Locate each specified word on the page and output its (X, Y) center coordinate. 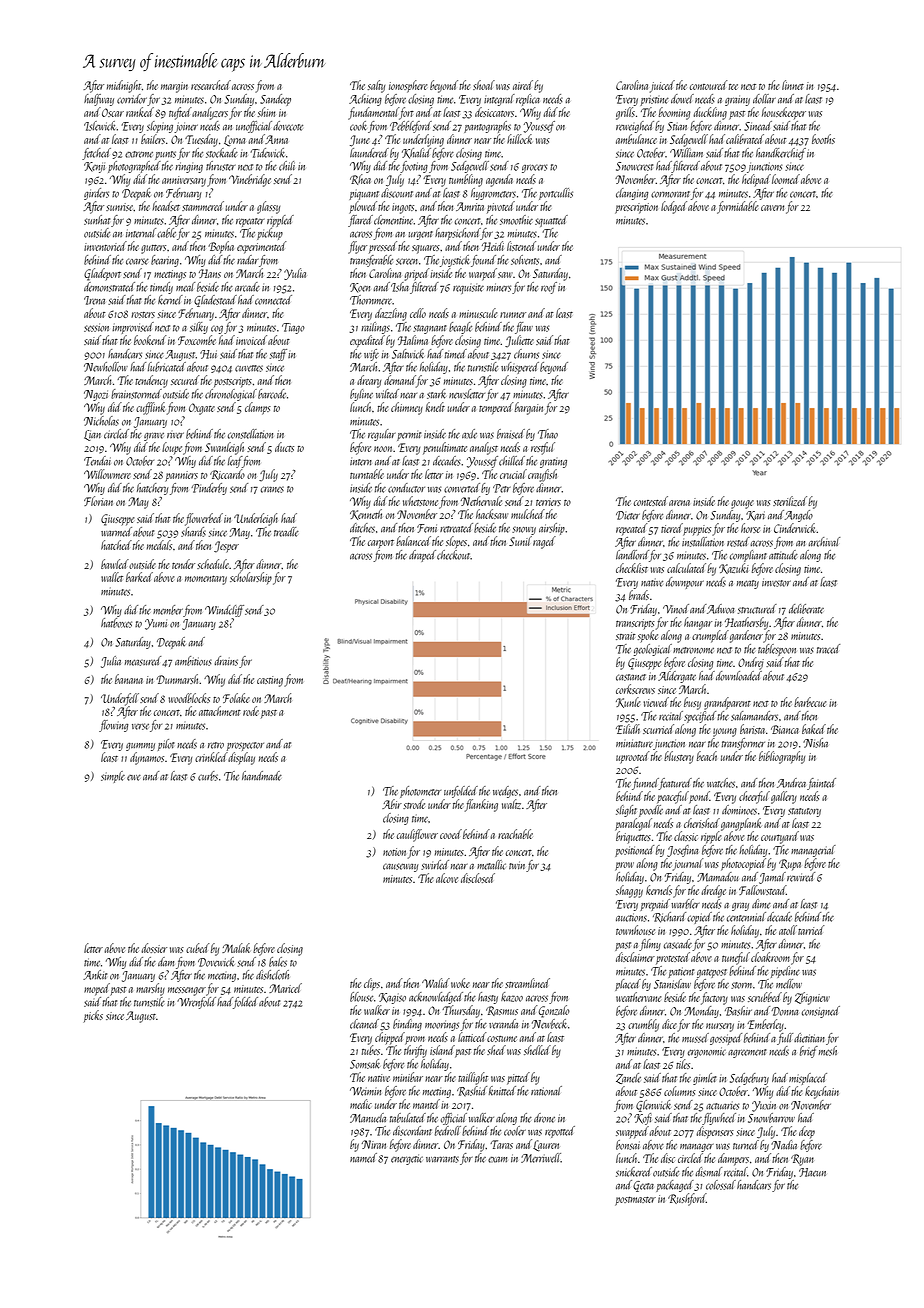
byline (361, 395)
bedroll (448, 1131)
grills (625, 113)
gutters (153, 249)
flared (360, 221)
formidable (737, 207)
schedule (213, 564)
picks (93, 1016)
